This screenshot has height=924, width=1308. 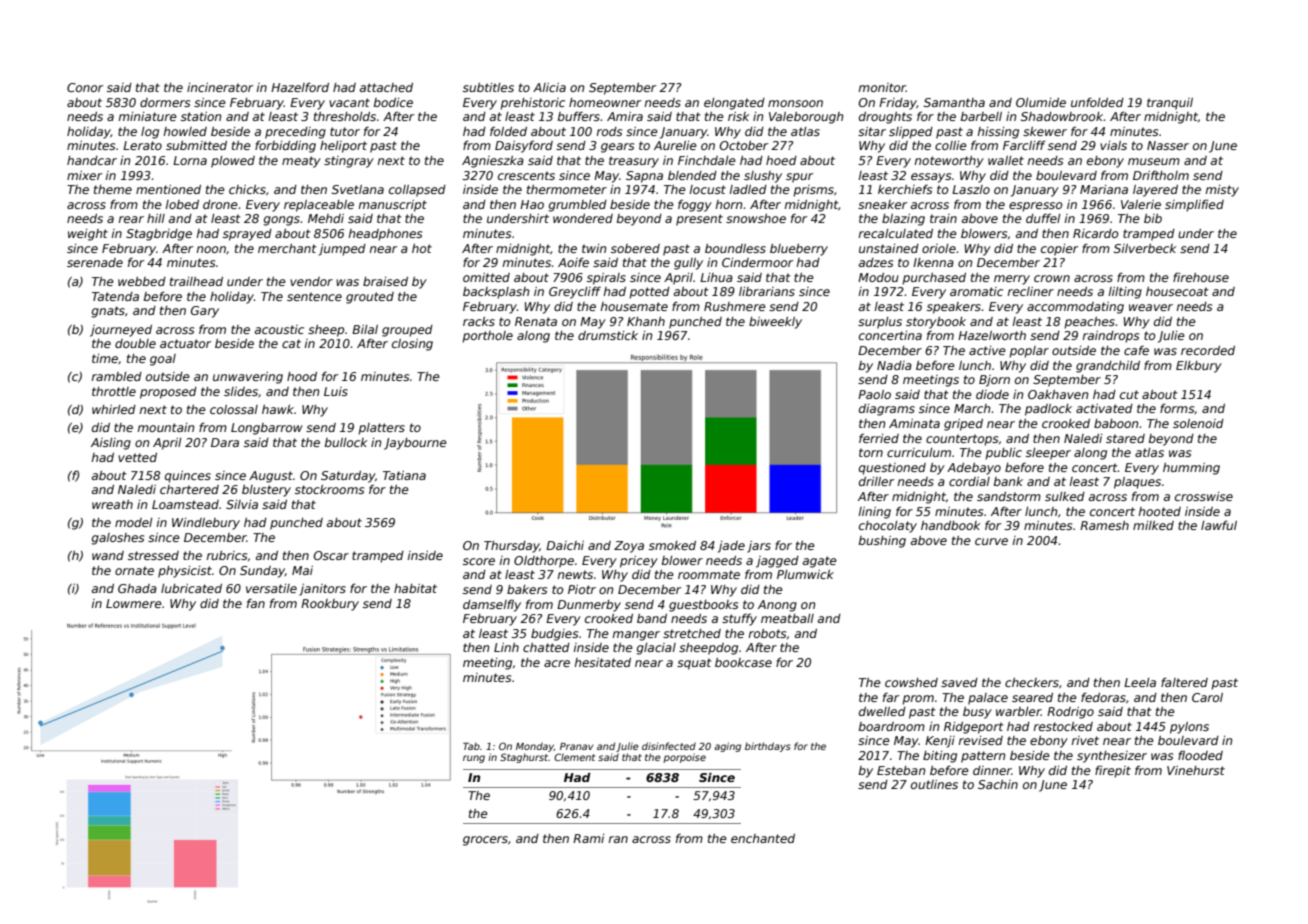 What do you see at coordinates (998, 784) in the screenshot?
I see `Sachin` at bounding box center [998, 784].
